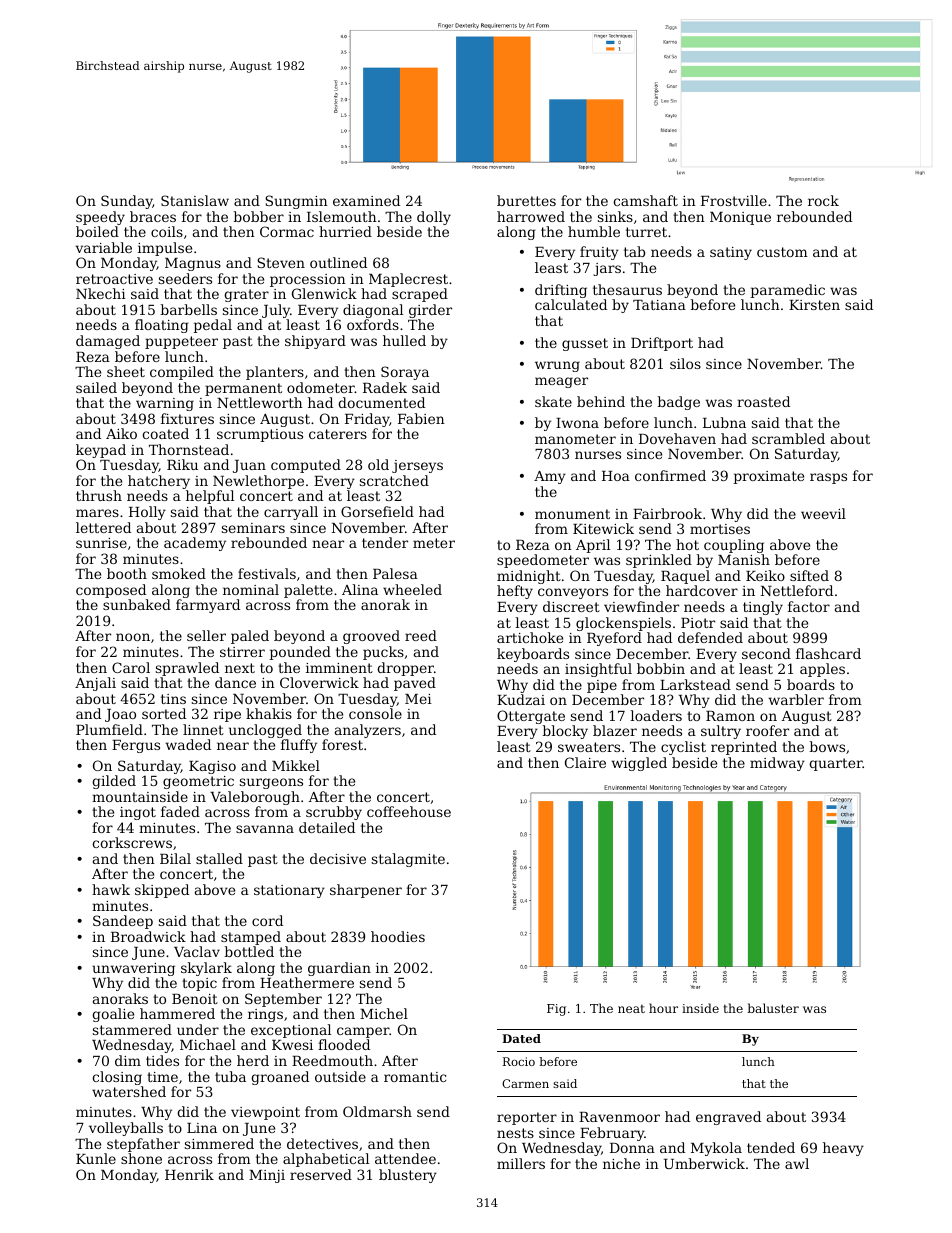  What do you see at coordinates (434, 218) in the page?
I see `dolly` at bounding box center [434, 218].
